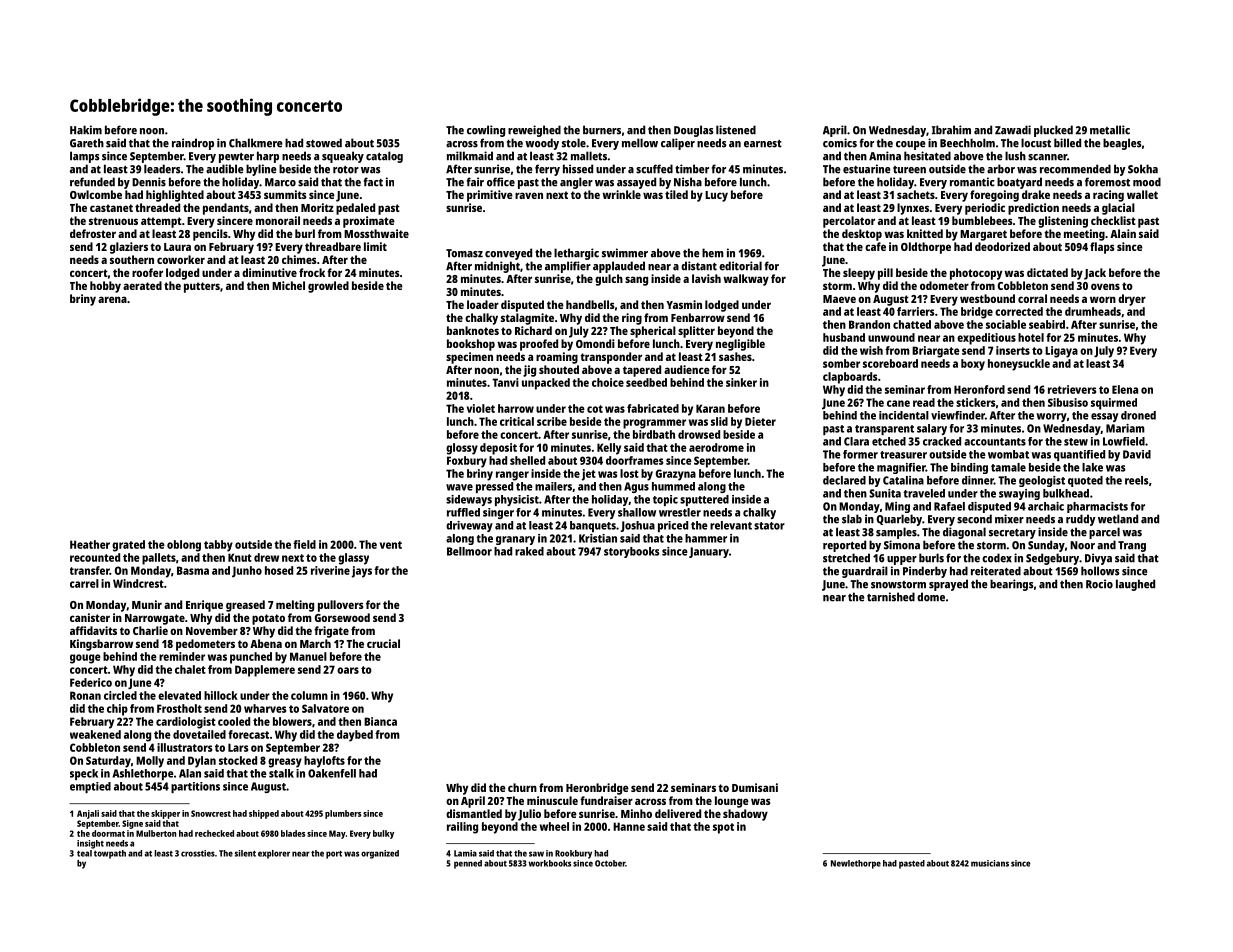  I want to click on hem, so click(713, 253).
